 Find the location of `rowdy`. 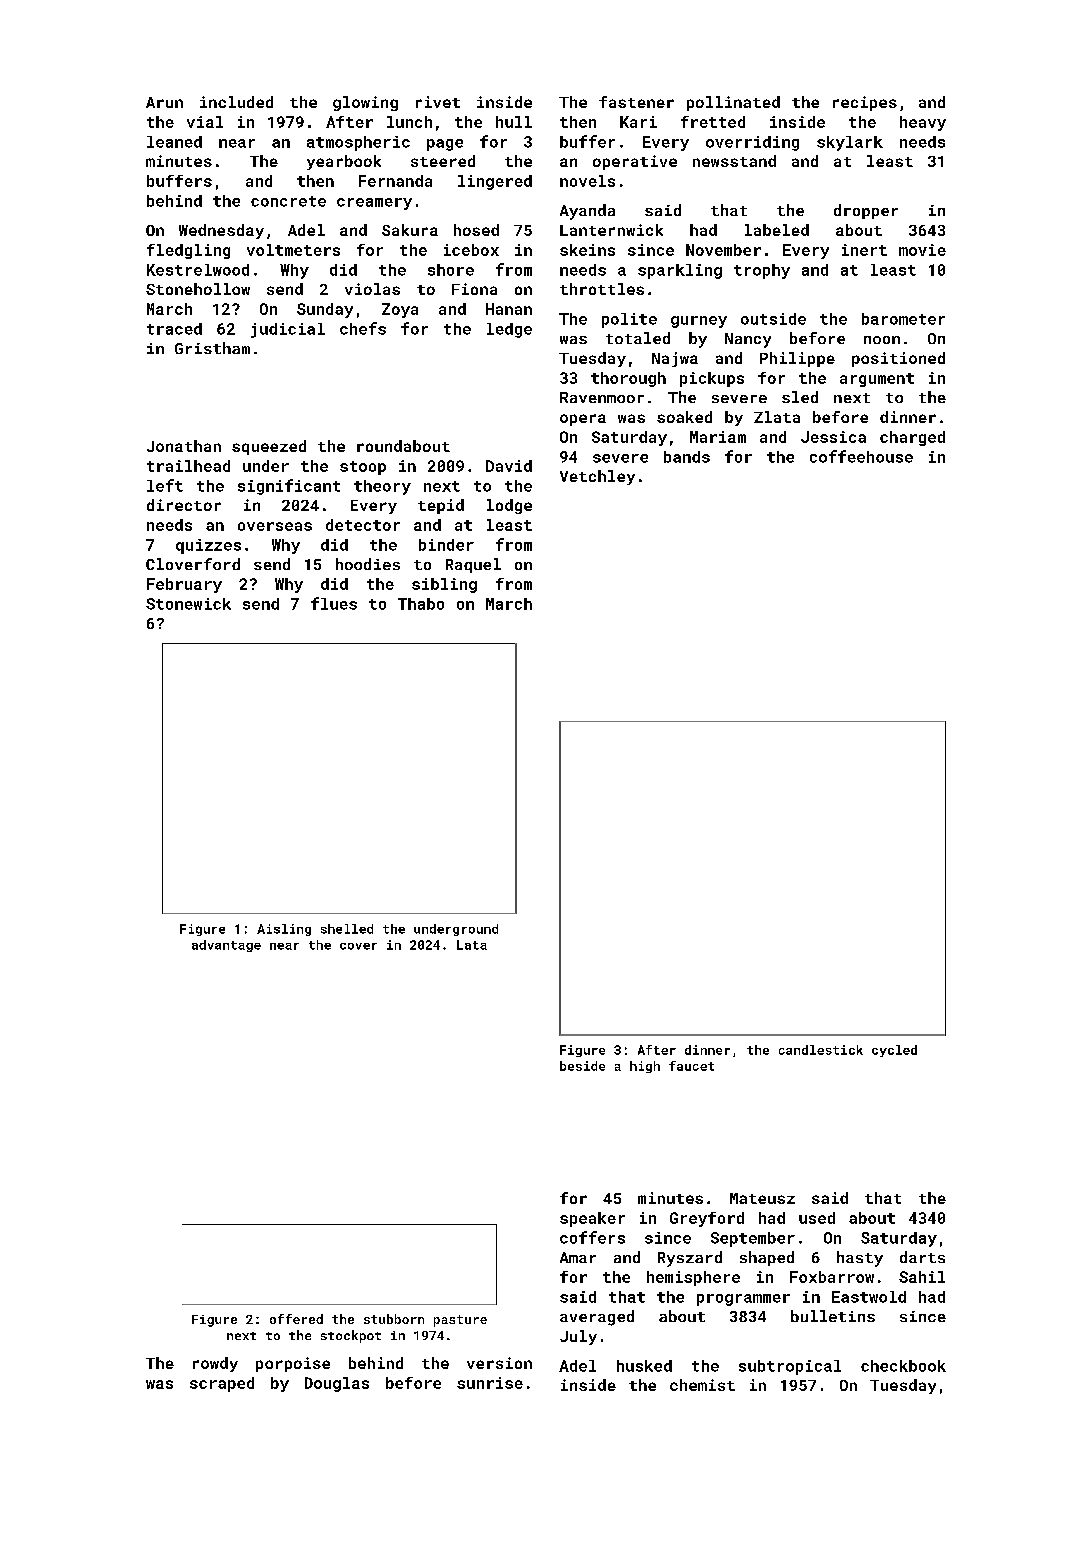

rowdy is located at coordinates (215, 1364).
